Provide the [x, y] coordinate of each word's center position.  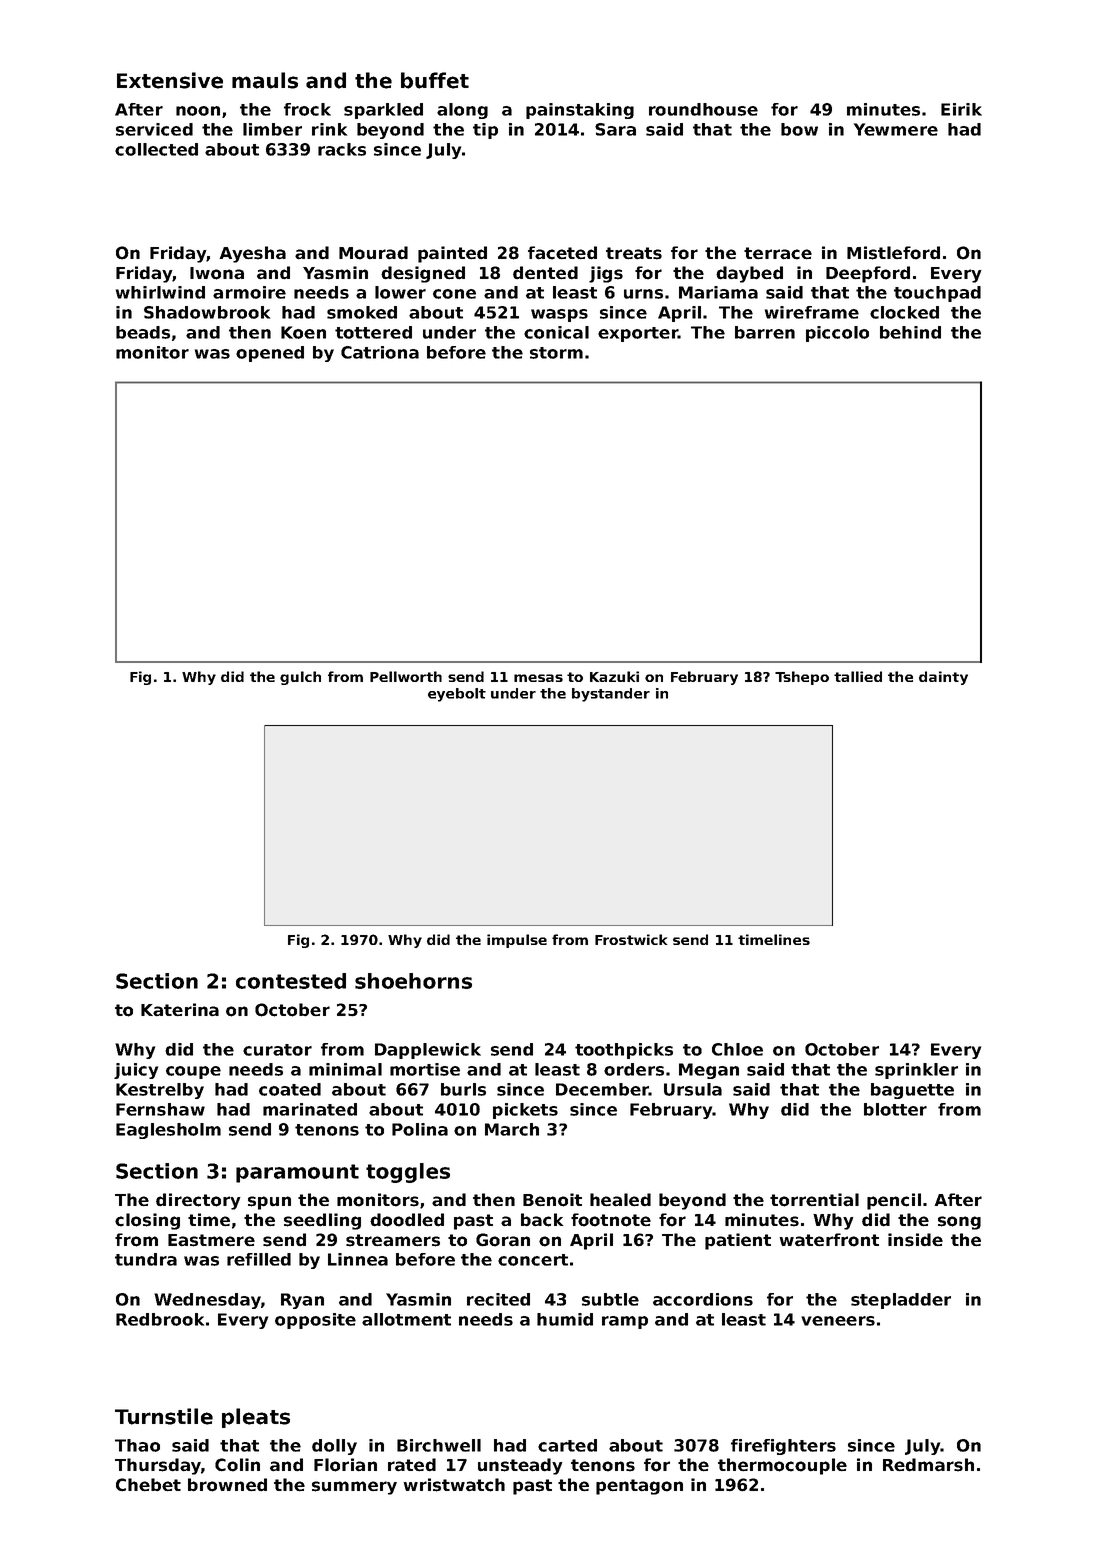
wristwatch [454, 1485]
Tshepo [802, 678]
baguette [912, 1091]
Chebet [148, 1485]
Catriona [380, 352]
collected [156, 149]
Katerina [180, 1010]
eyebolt [457, 695]
